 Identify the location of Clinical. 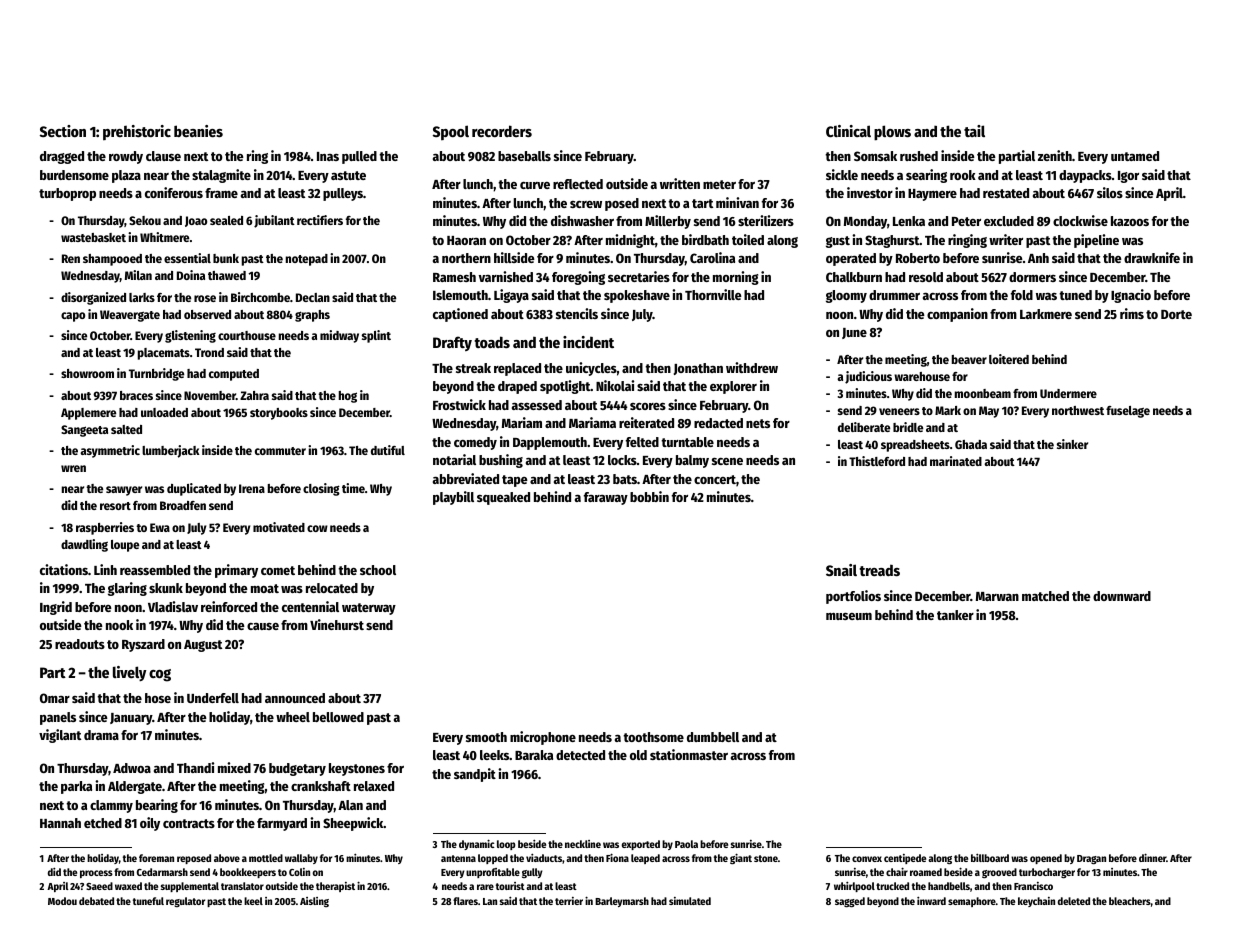
(848, 131).
